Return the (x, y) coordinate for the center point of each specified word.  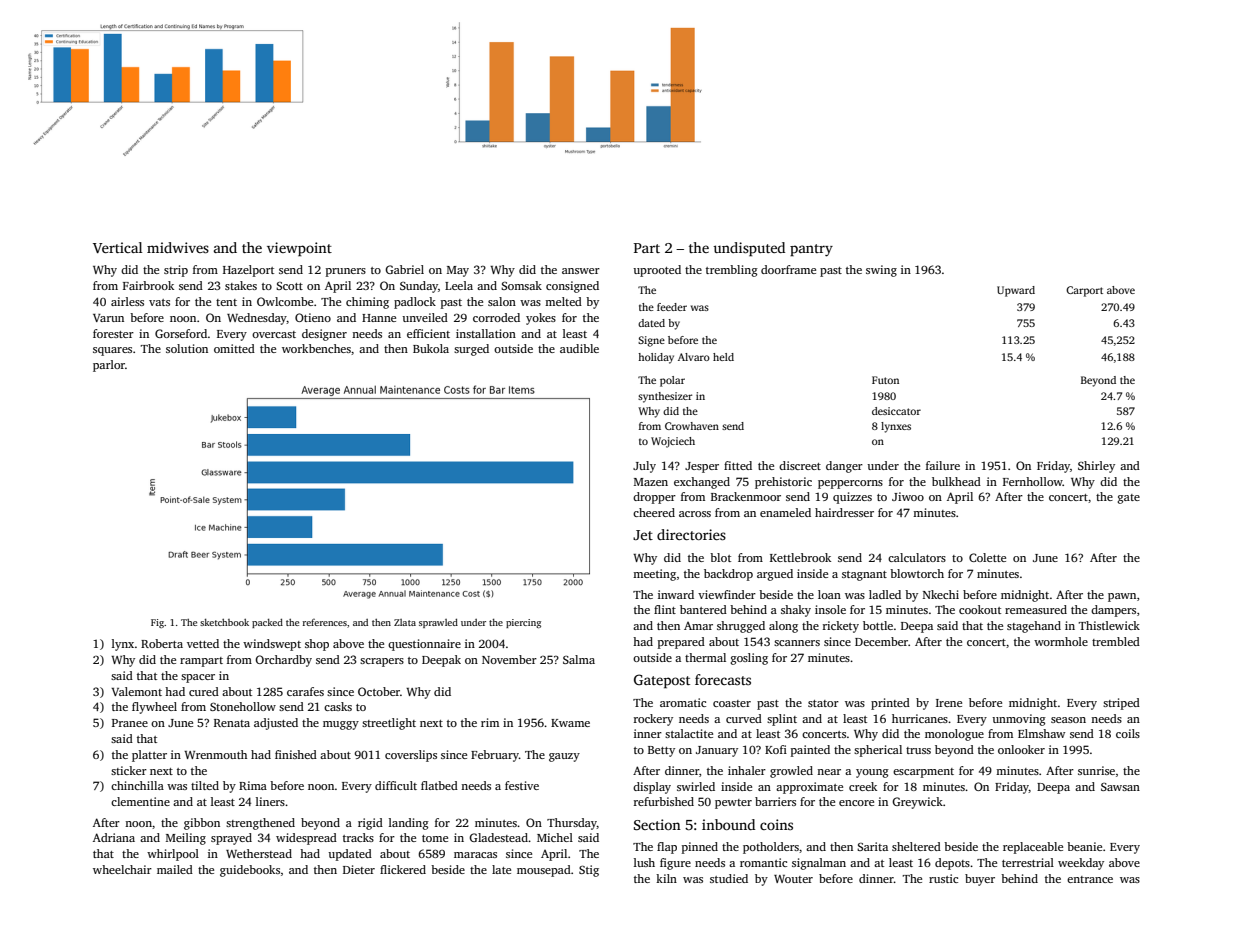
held (723, 357)
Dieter (359, 869)
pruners (346, 272)
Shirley (1096, 467)
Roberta (162, 643)
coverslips (411, 756)
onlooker (1021, 749)
